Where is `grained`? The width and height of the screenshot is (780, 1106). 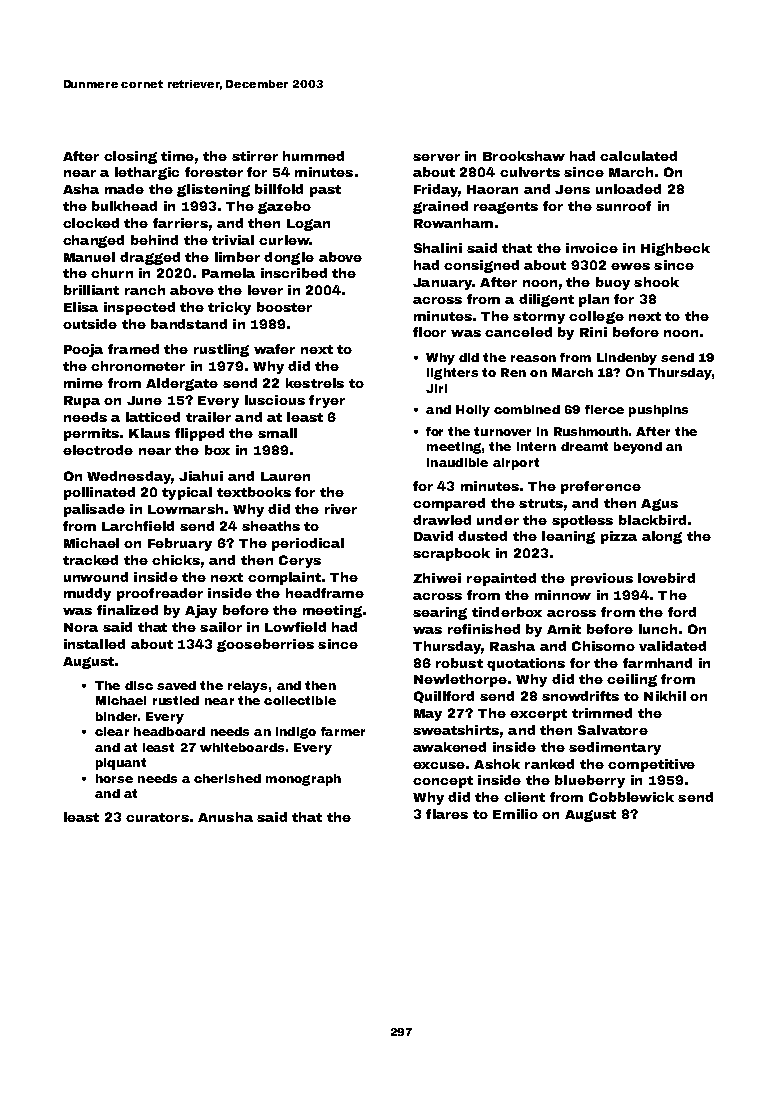 grained is located at coordinates (440, 207).
